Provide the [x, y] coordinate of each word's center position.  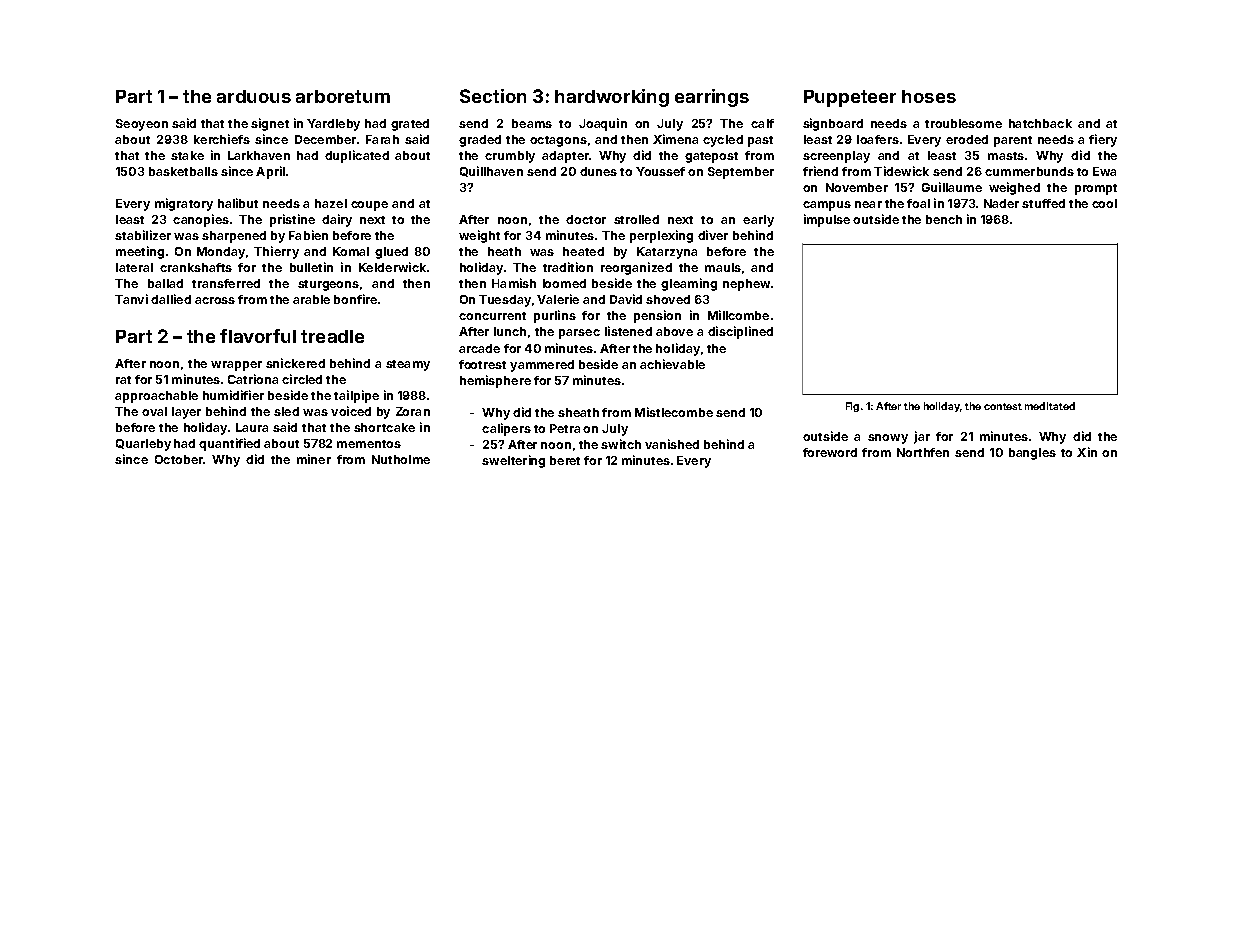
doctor [586, 219]
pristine [292, 220]
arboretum [343, 96]
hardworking [612, 98]
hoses [929, 96]
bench [944, 219]
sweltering [513, 461]
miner [314, 459]
